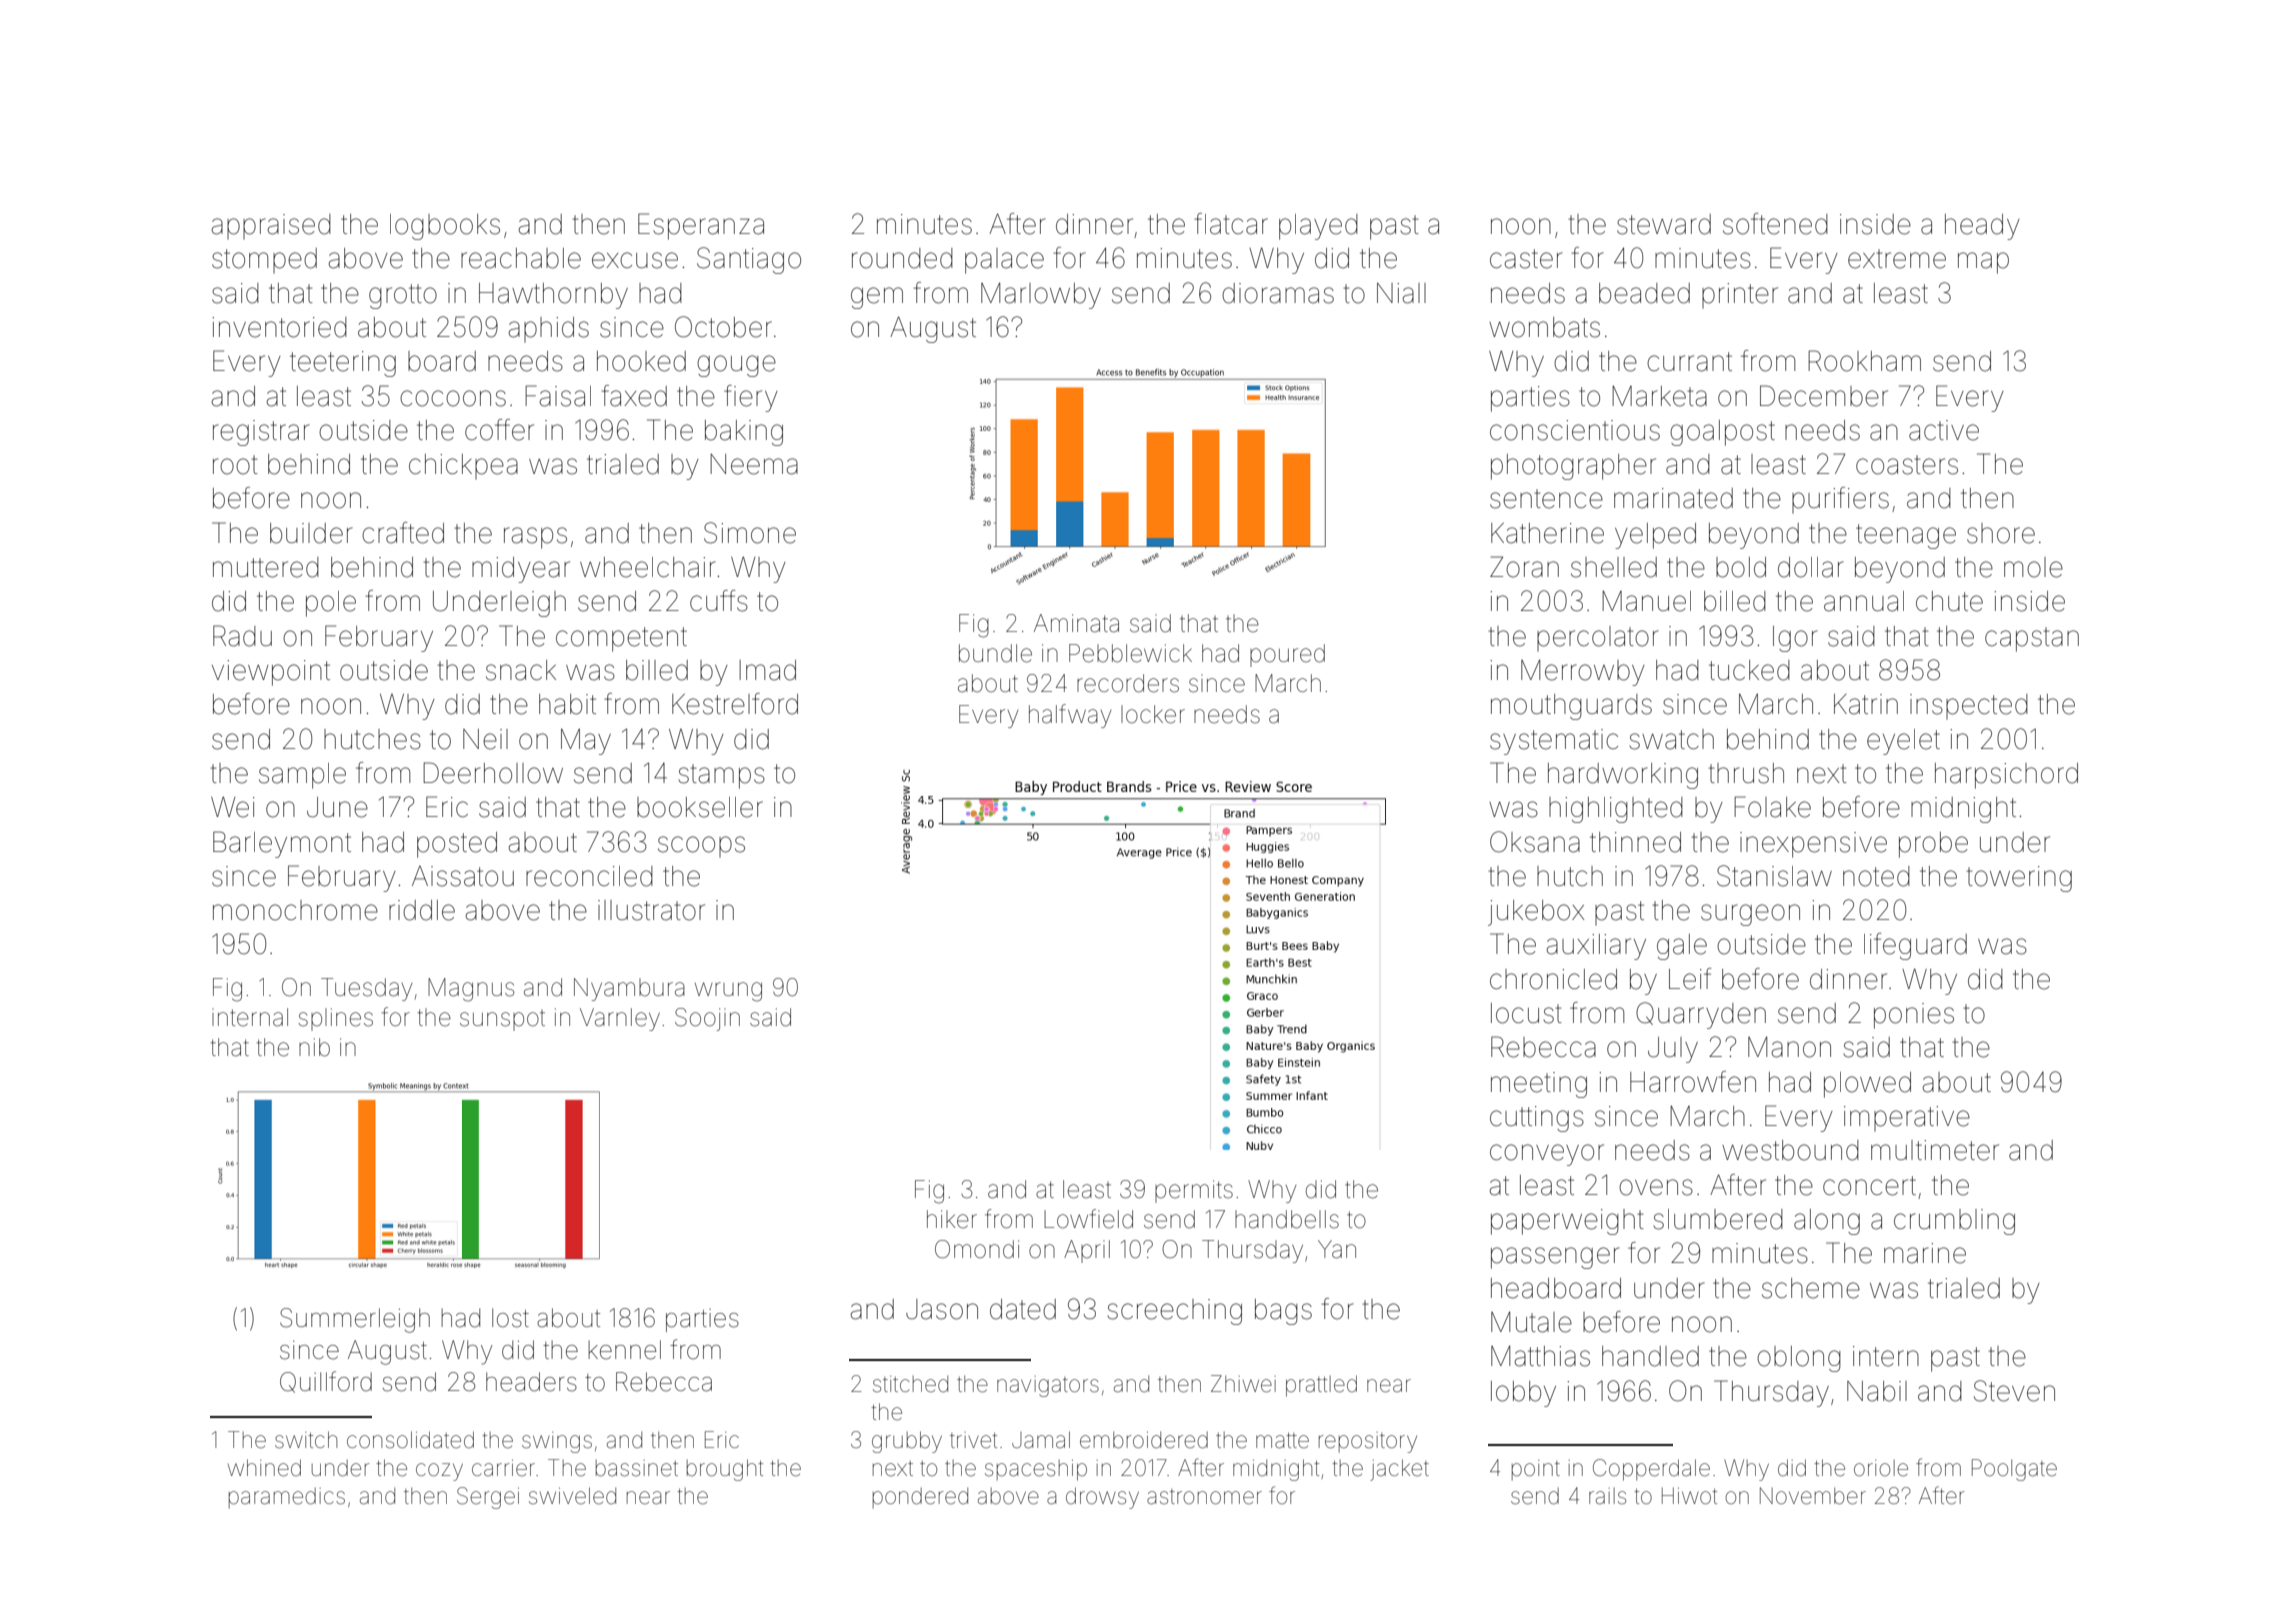  Describe the element at coordinates (1544, 327) in the document. I see `wombats` at that location.
